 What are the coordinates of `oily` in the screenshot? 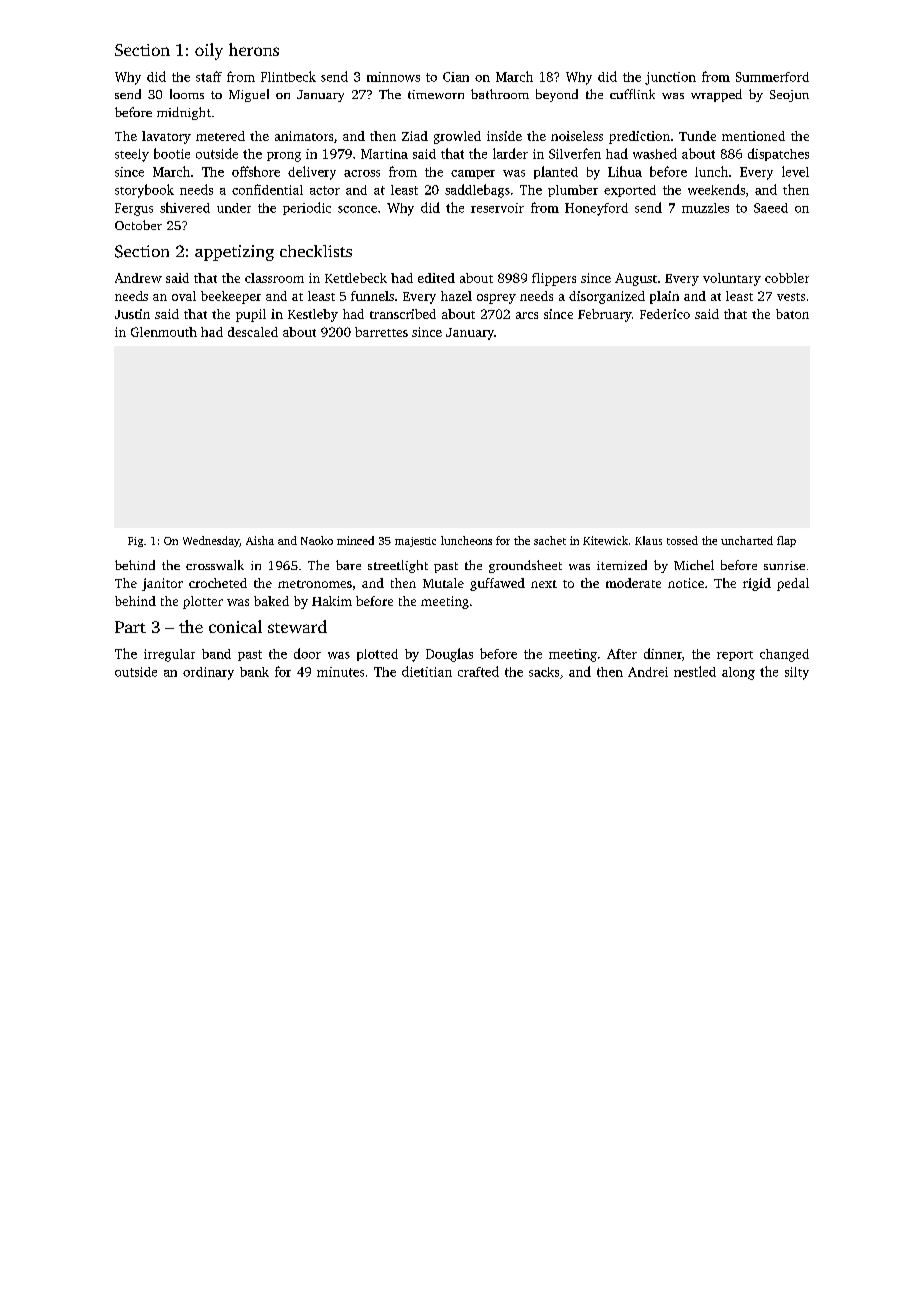 It's located at (209, 51).
